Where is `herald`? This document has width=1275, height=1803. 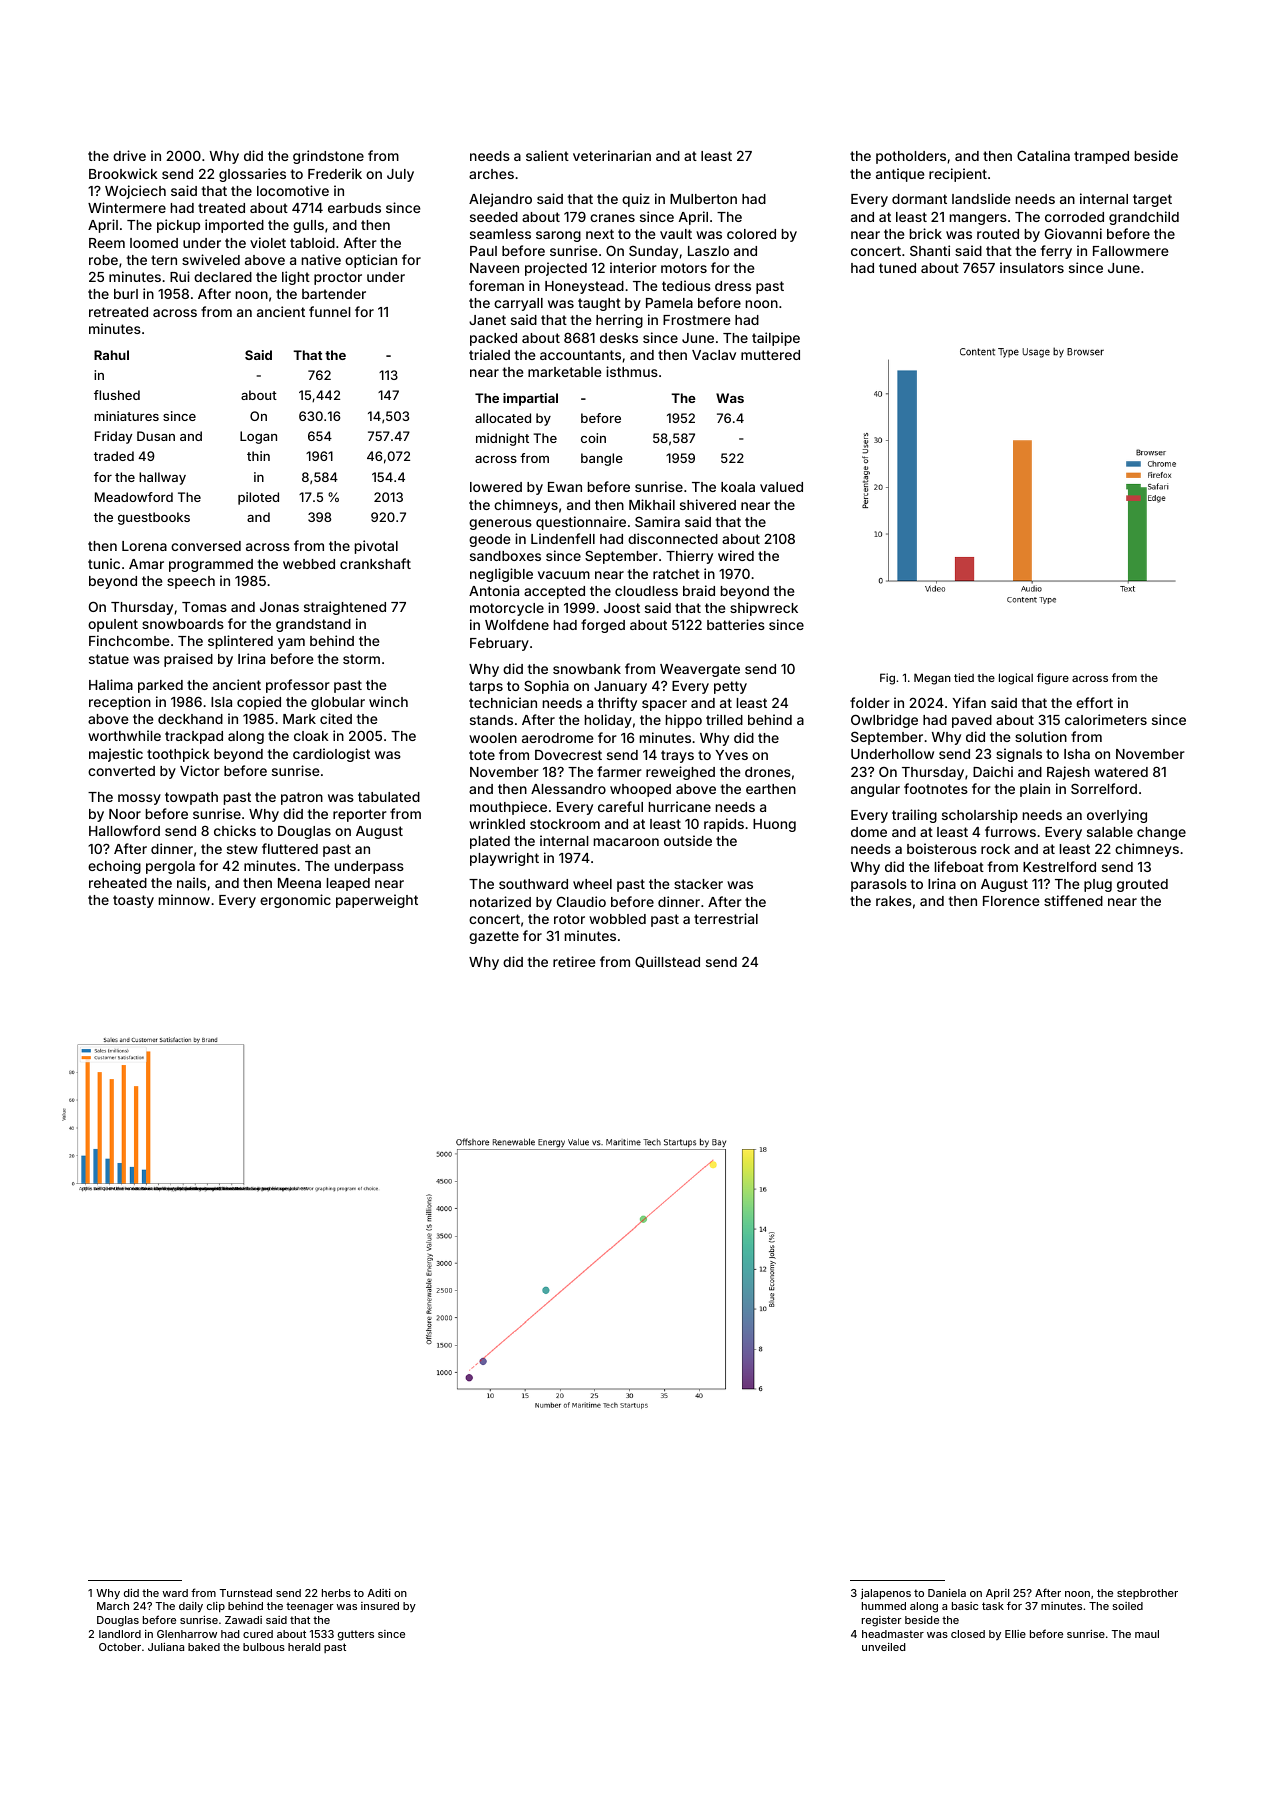 herald is located at coordinates (304, 1647).
